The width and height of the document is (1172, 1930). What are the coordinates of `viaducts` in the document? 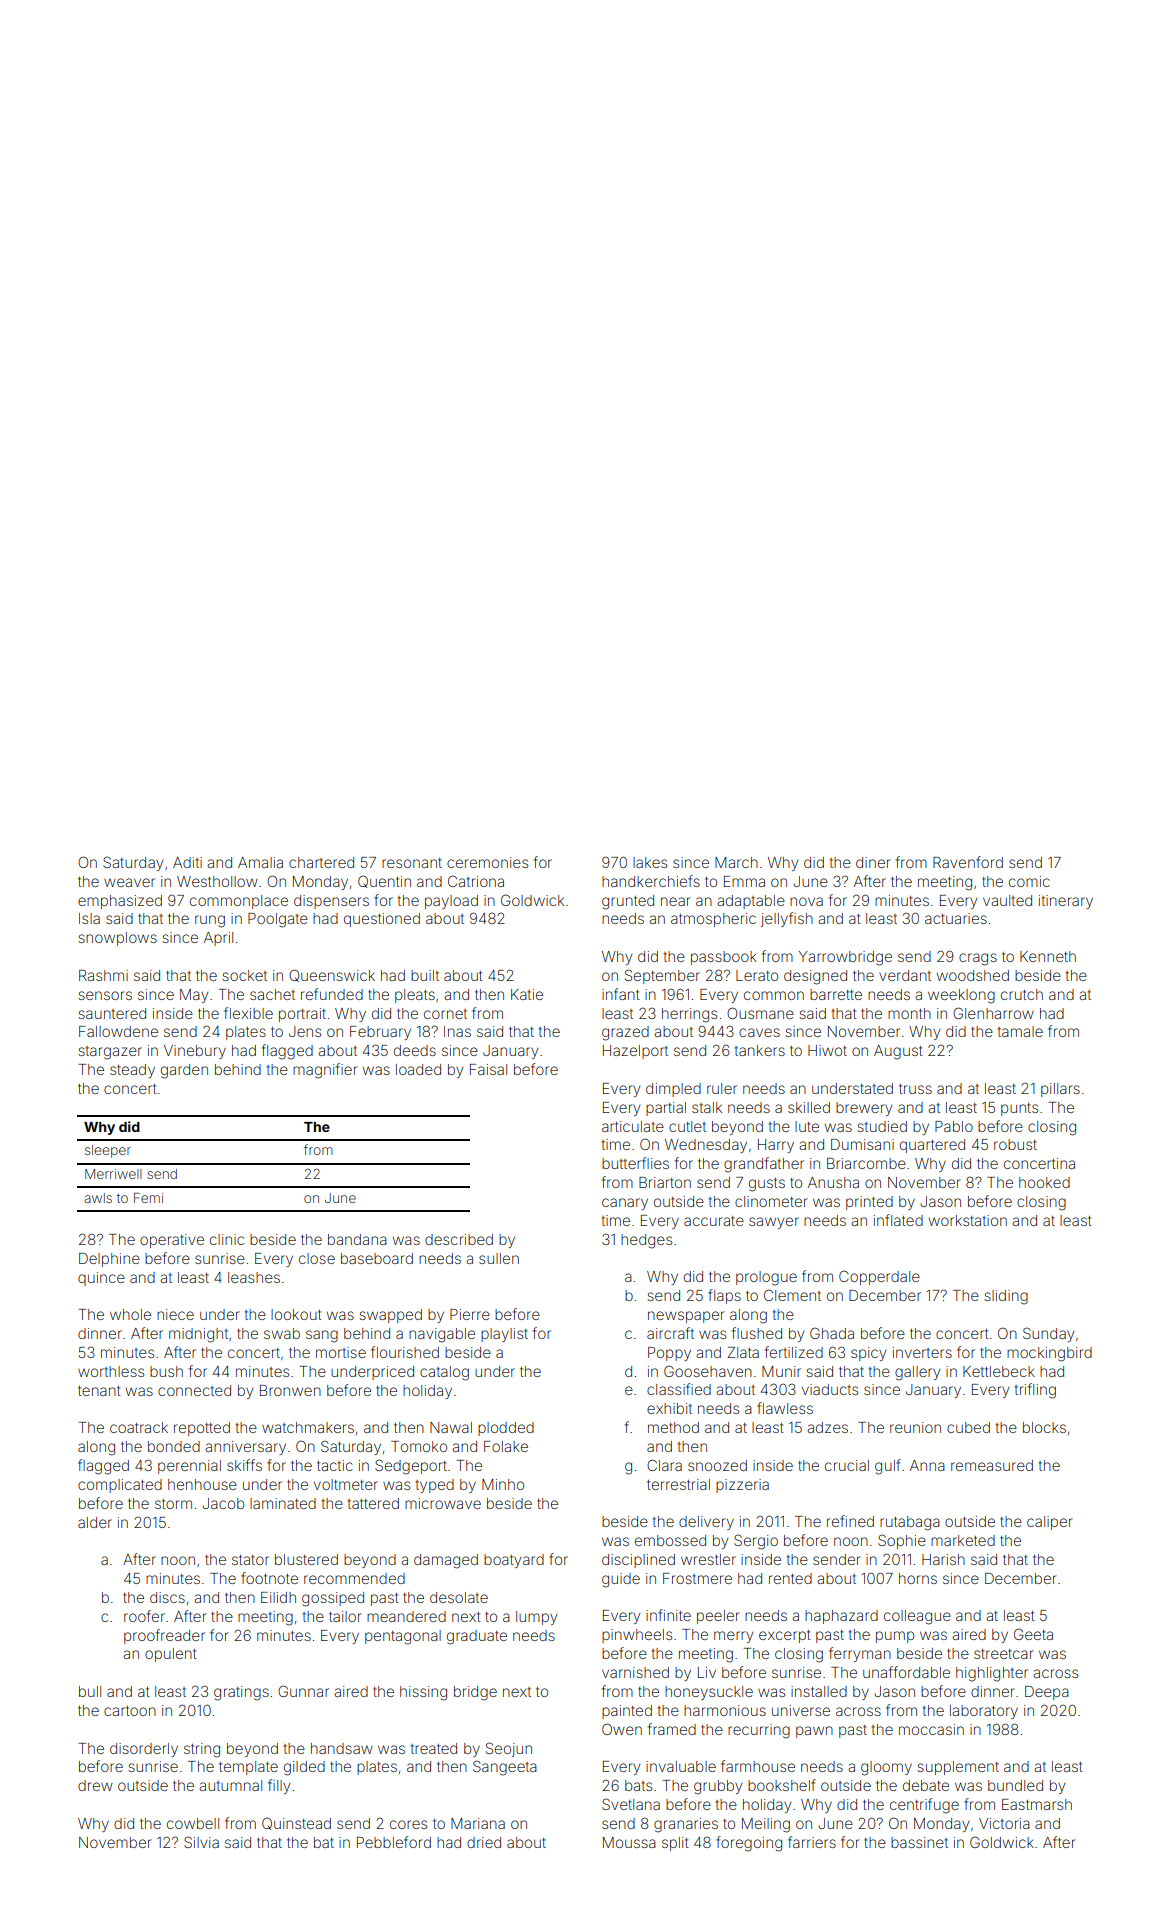 It's located at (830, 1389).
